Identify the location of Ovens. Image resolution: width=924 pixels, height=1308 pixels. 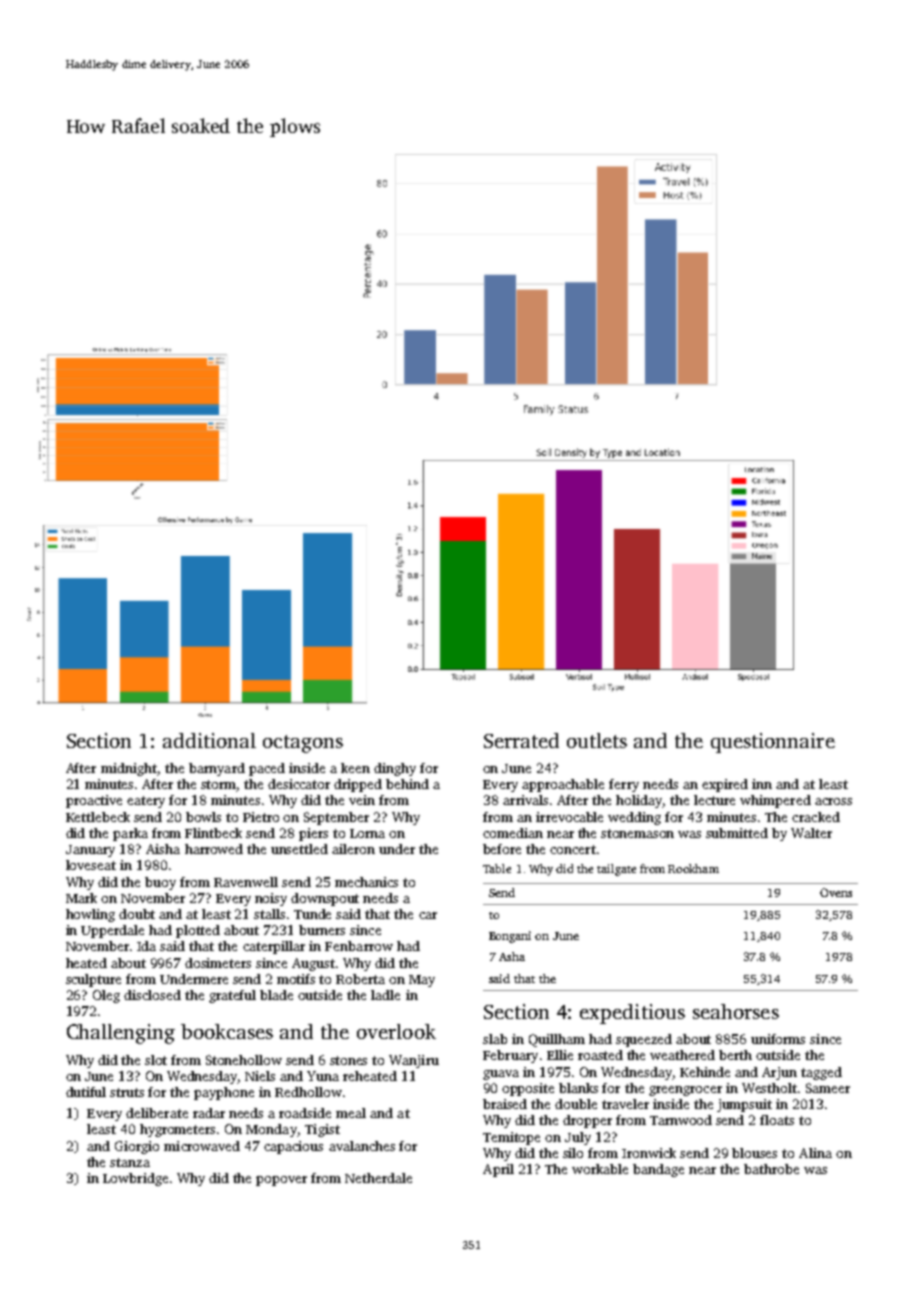
(836, 892).
